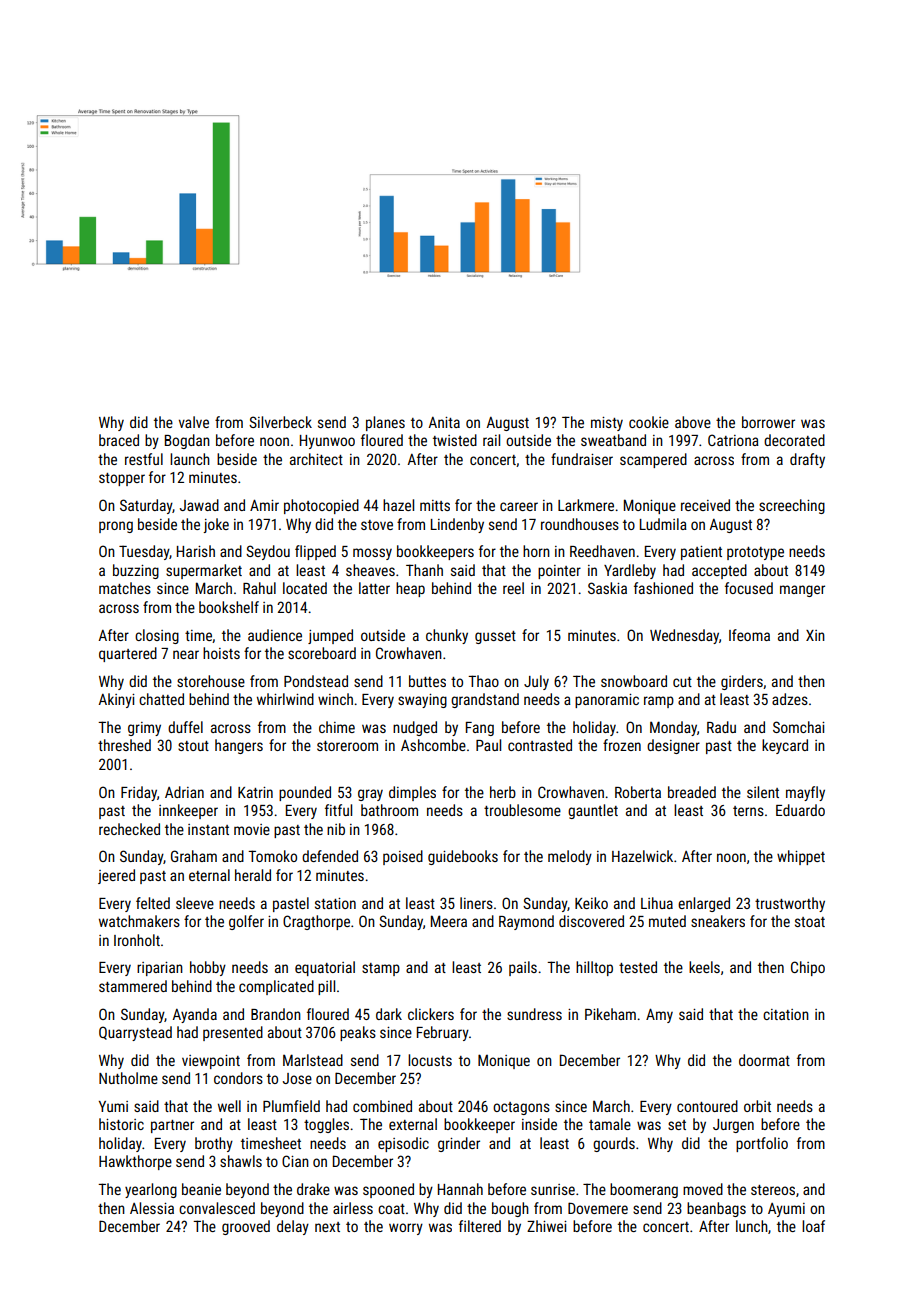  I want to click on pill, so click(326, 987).
